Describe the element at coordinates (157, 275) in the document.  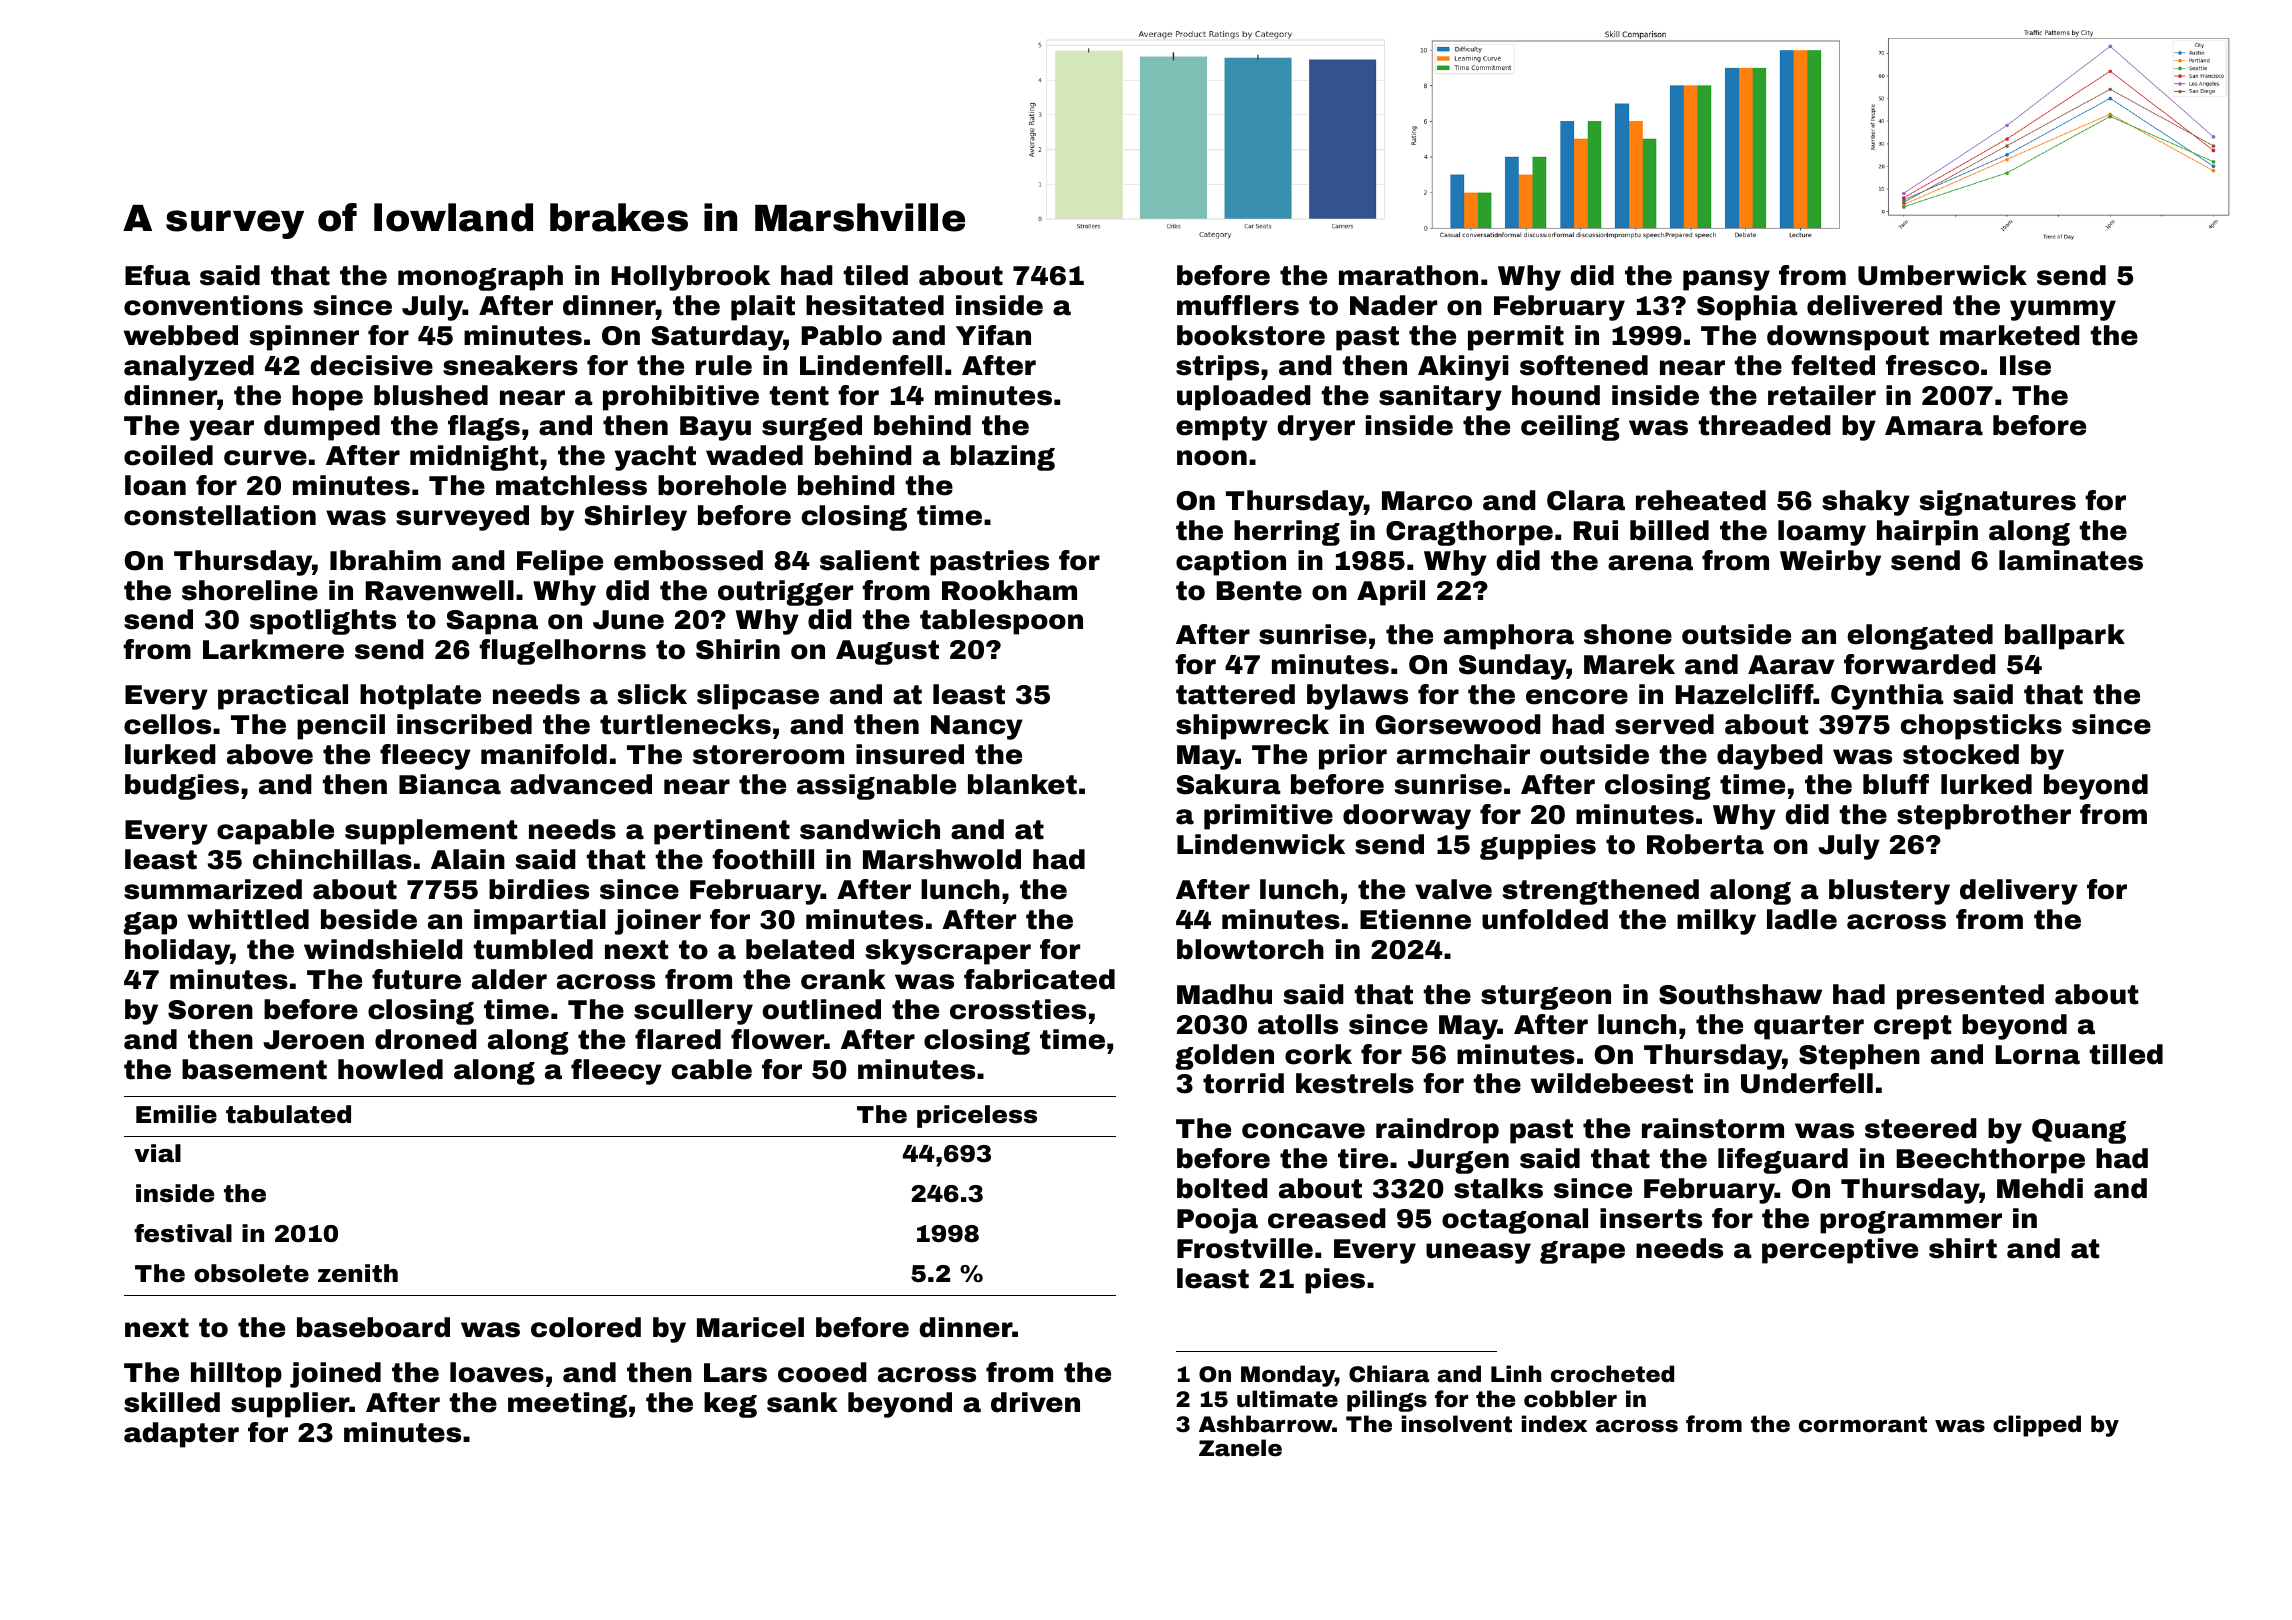
I see `Efua` at that location.
